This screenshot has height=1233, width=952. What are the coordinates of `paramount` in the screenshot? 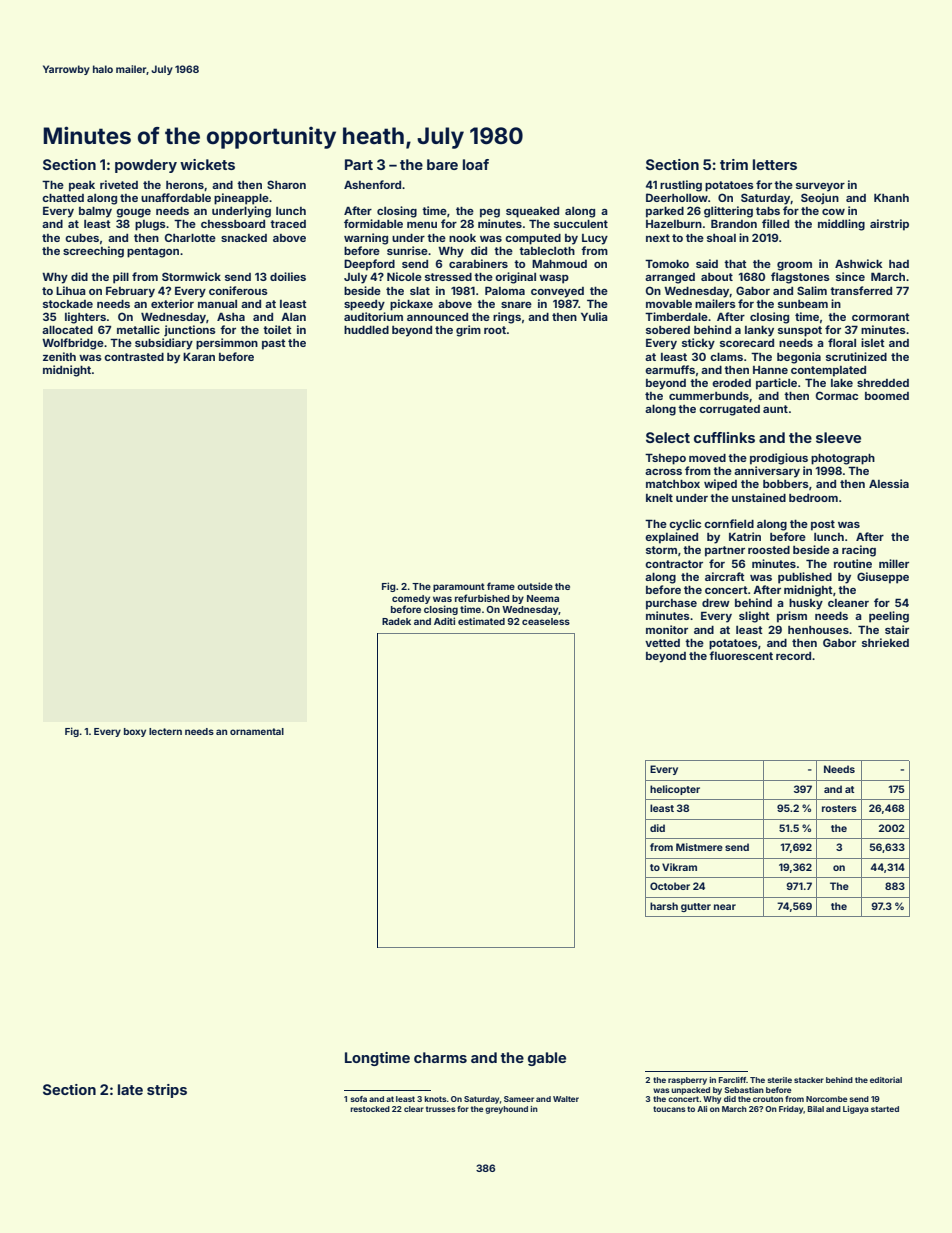 It's located at (459, 587).
